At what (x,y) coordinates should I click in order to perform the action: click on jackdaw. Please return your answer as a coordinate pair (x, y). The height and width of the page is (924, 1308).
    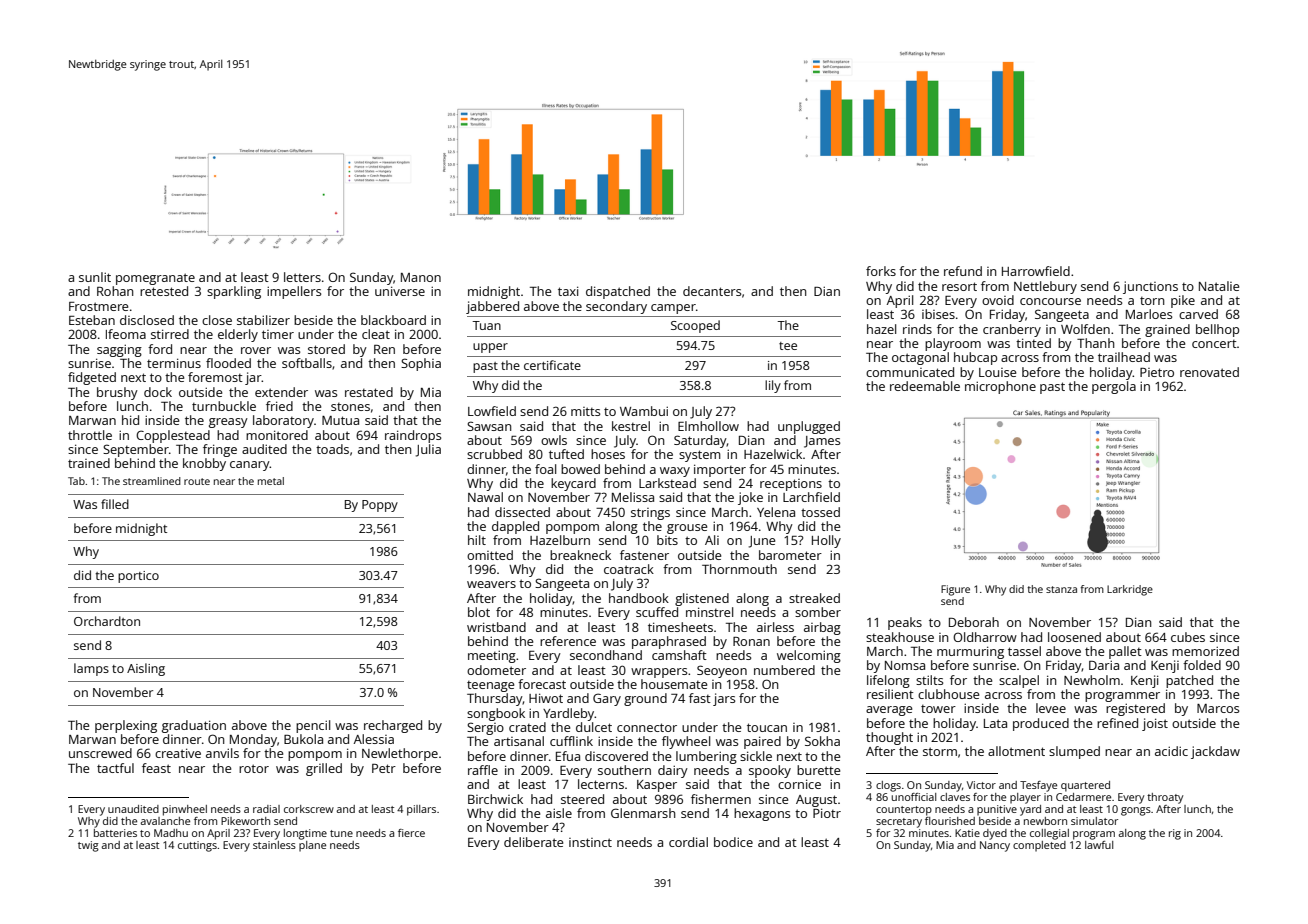
    Looking at the image, I should click on (1215, 752).
